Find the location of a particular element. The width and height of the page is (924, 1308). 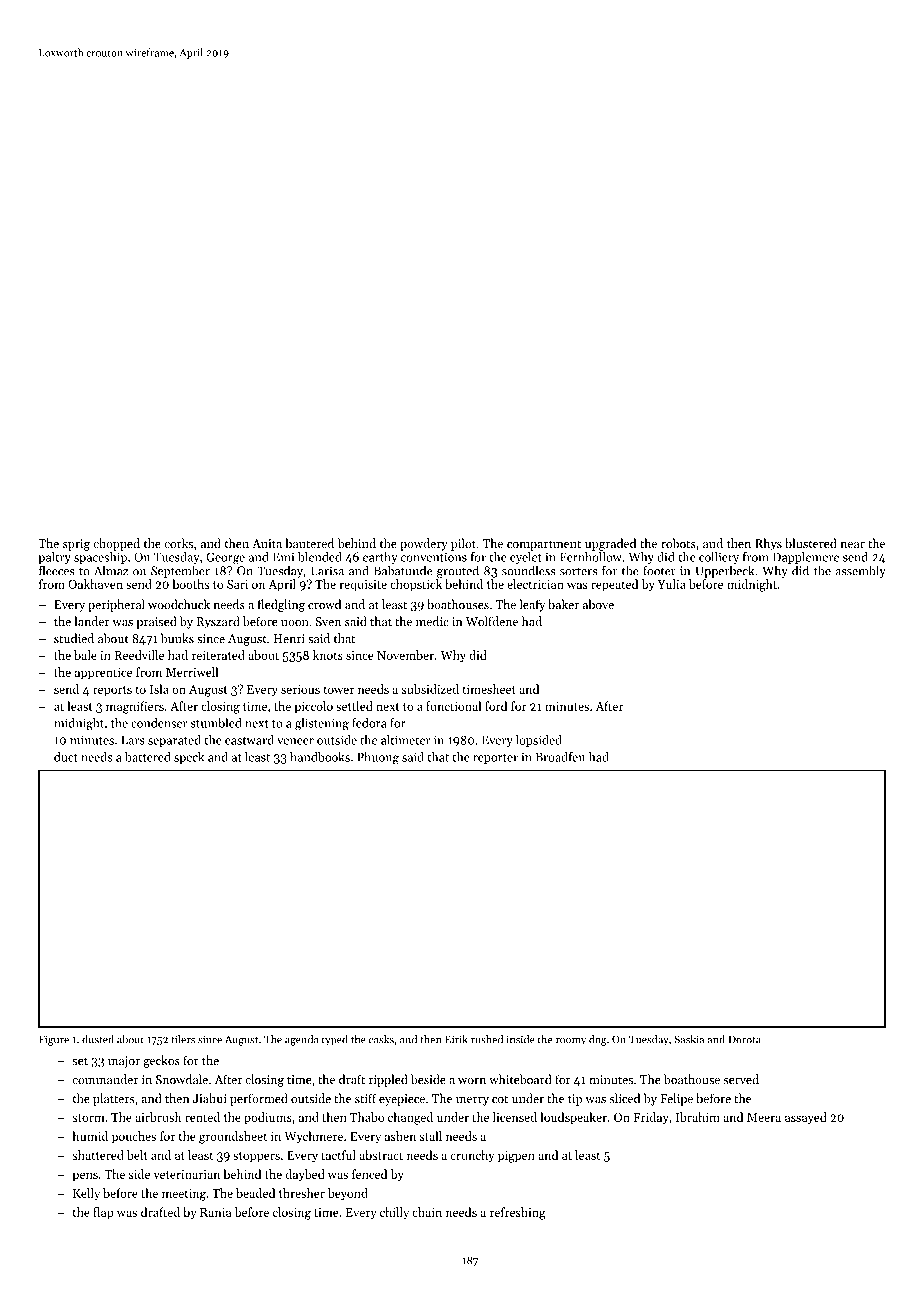

Broadfen is located at coordinates (560, 757).
